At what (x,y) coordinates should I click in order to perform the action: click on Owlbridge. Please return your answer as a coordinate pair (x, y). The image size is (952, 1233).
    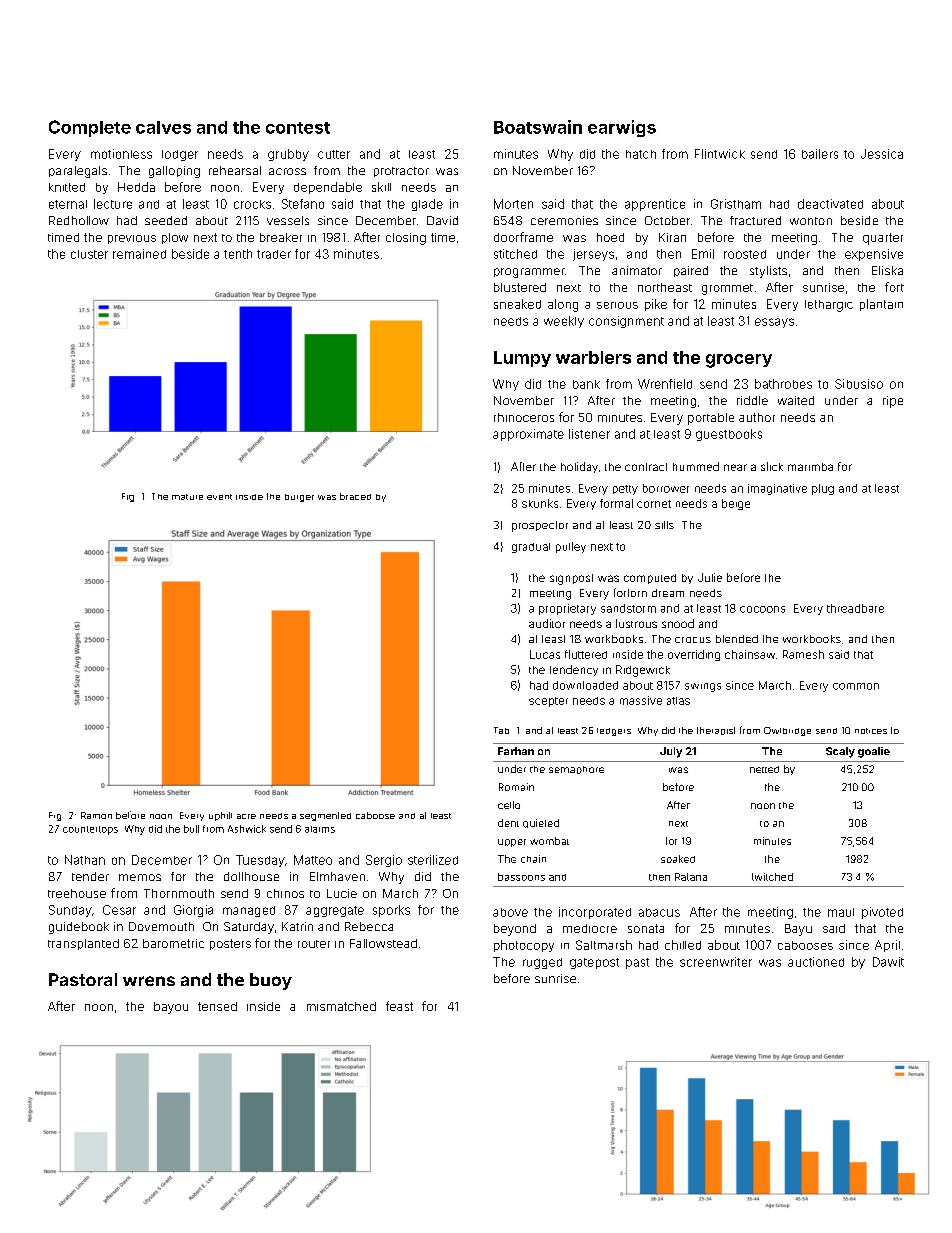
    Looking at the image, I should click on (787, 731).
